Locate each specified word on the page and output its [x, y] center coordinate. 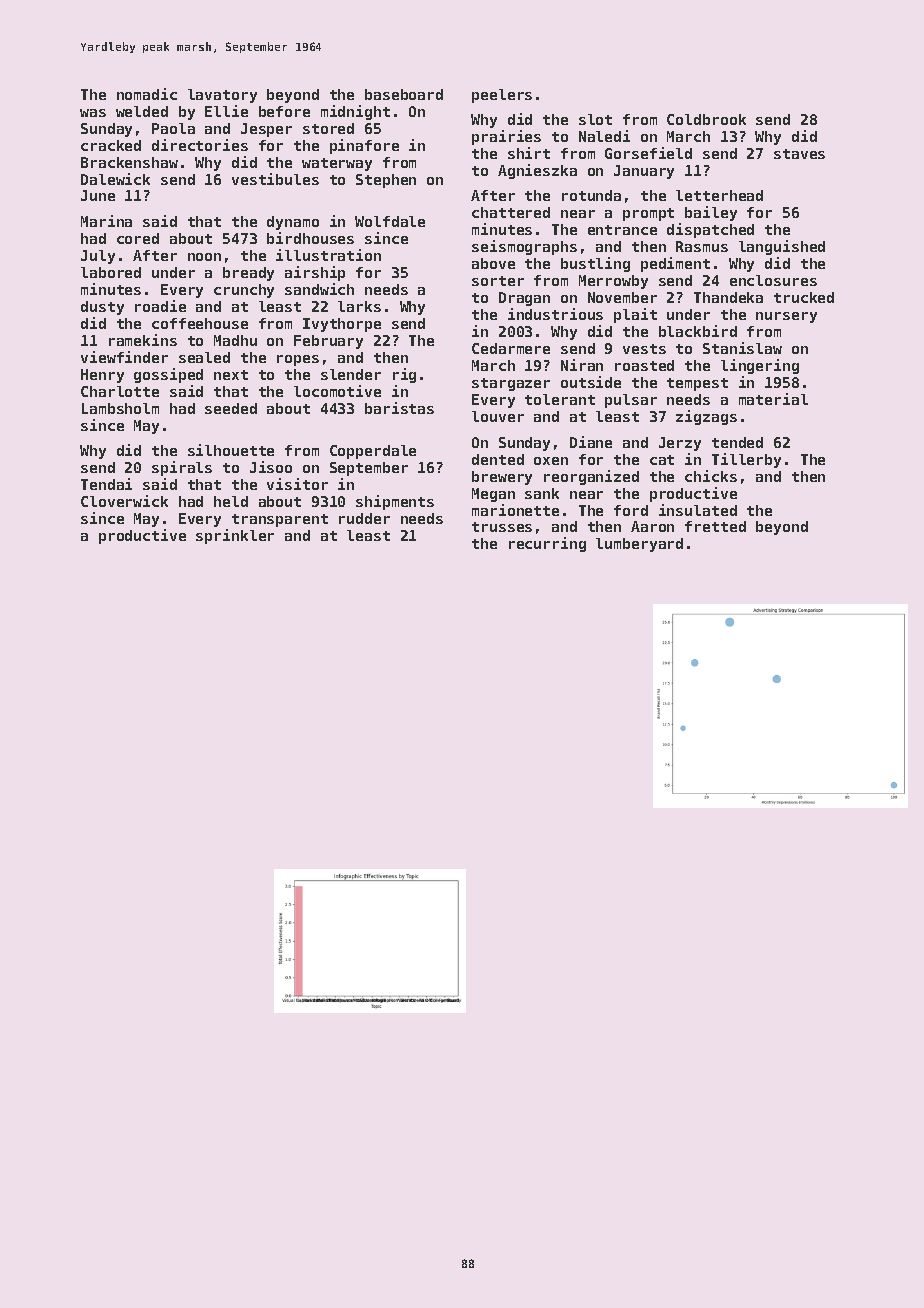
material [773, 399]
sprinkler [235, 536]
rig [404, 375]
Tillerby [746, 460]
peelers [502, 96]
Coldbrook [706, 119]
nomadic [147, 94]
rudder [364, 518]
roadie [160, 306]
